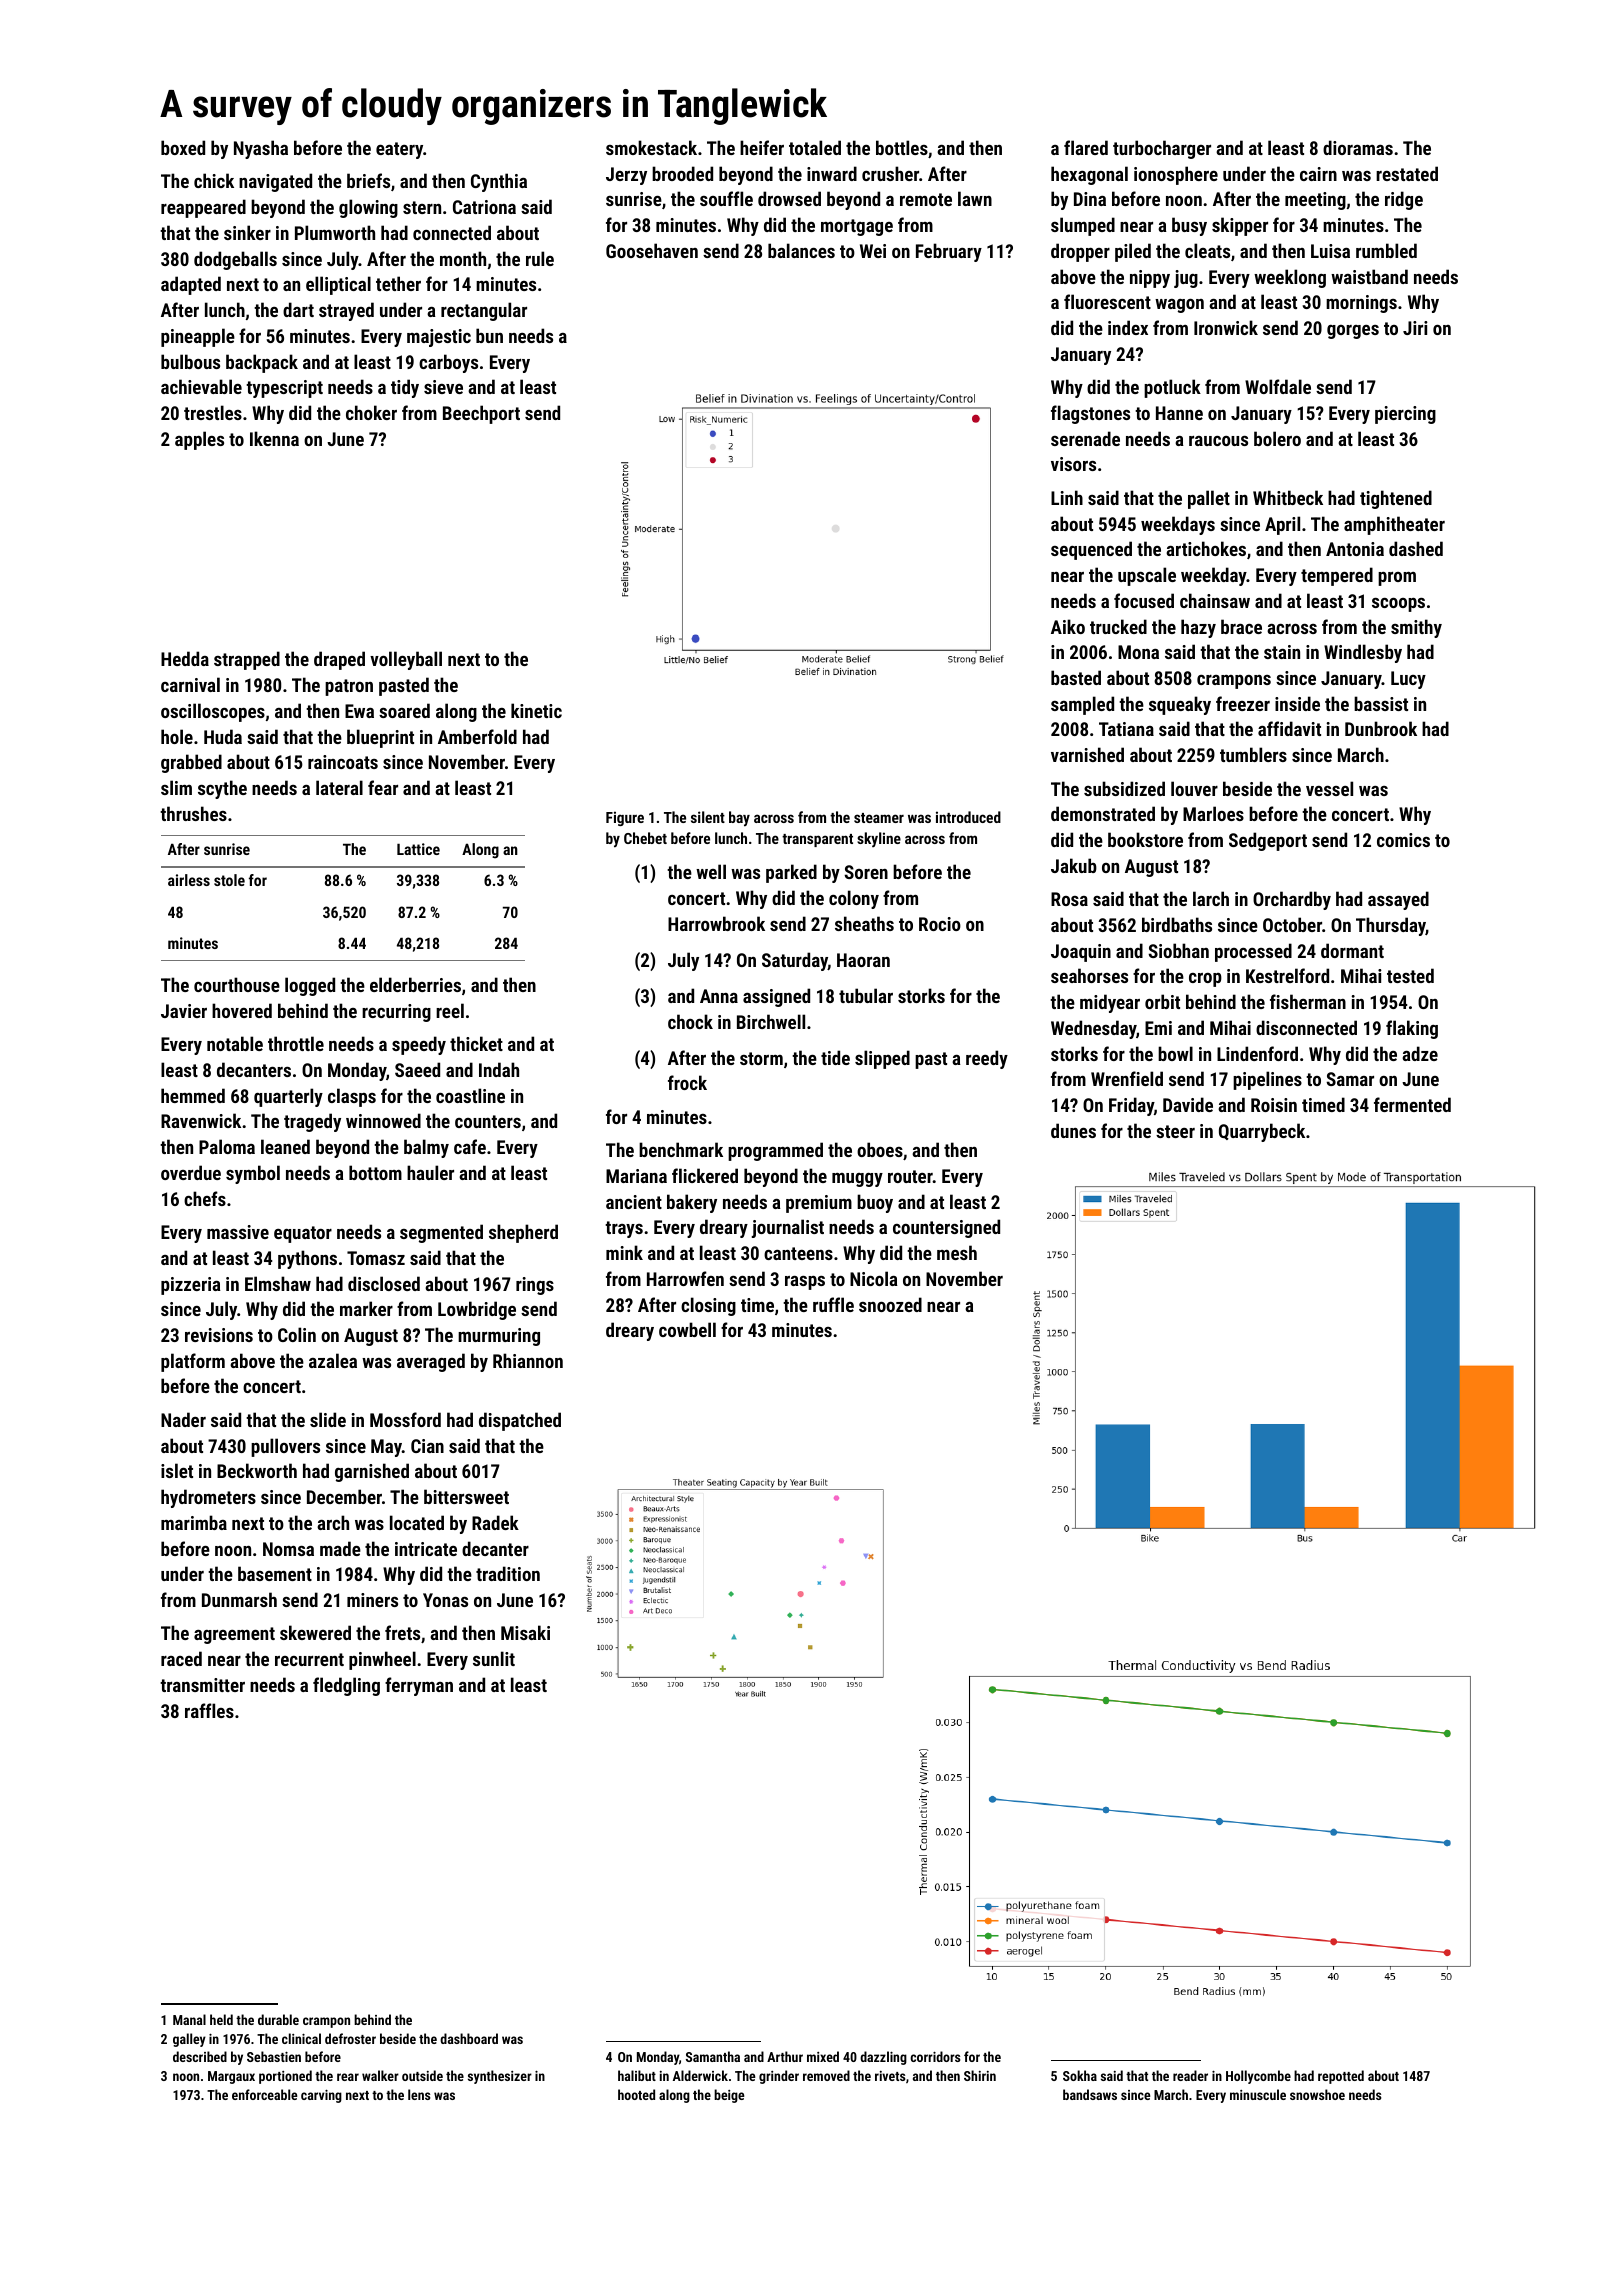 This image has height=2292, width=1620. Describe the element at coordinates (690, 1021) in the image. I see `chock` at that location.
